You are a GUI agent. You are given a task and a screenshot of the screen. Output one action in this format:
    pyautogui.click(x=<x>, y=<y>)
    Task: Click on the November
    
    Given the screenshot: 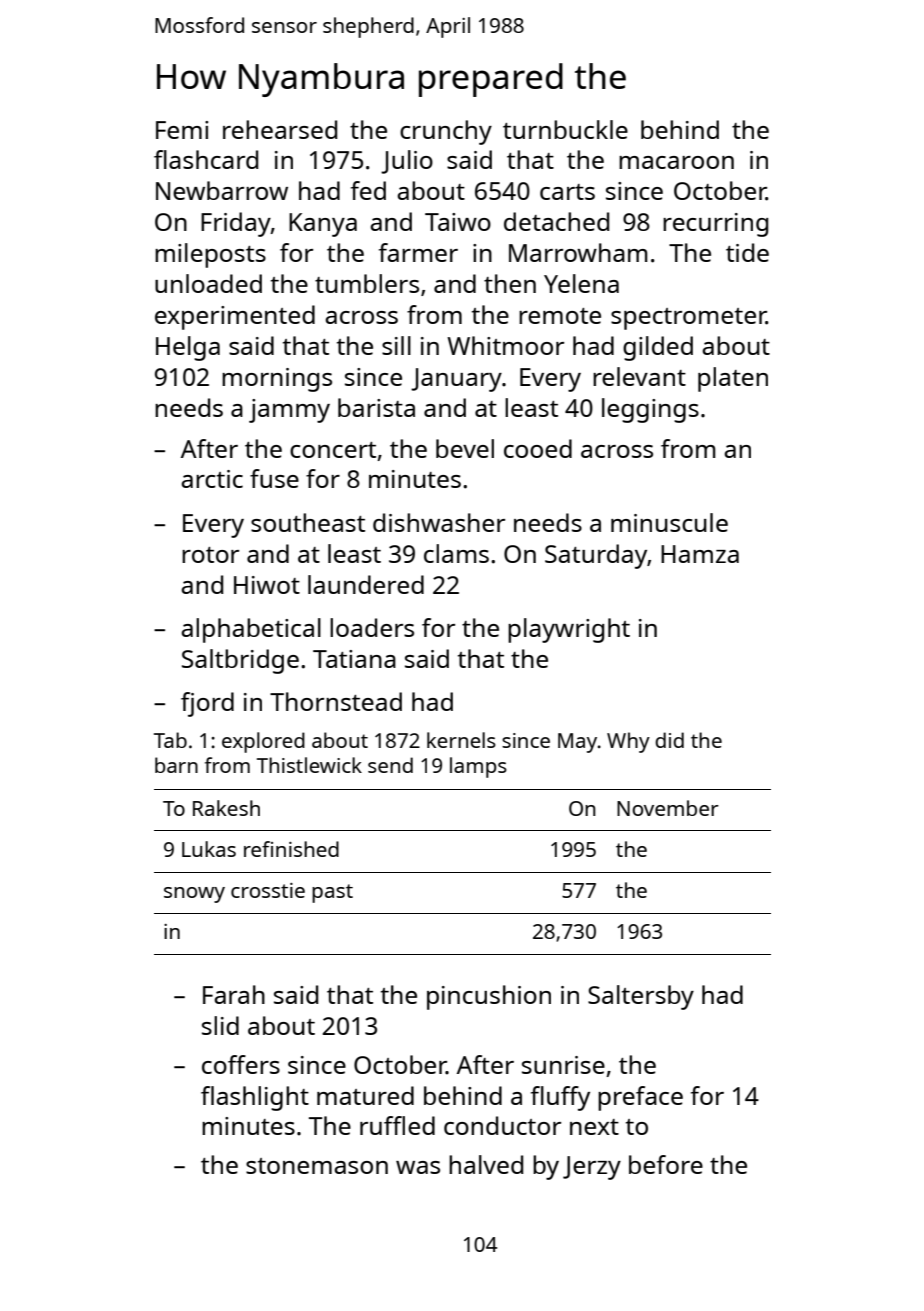 What is the action you would take?
    pyautogui.click(x=668, y=808)
